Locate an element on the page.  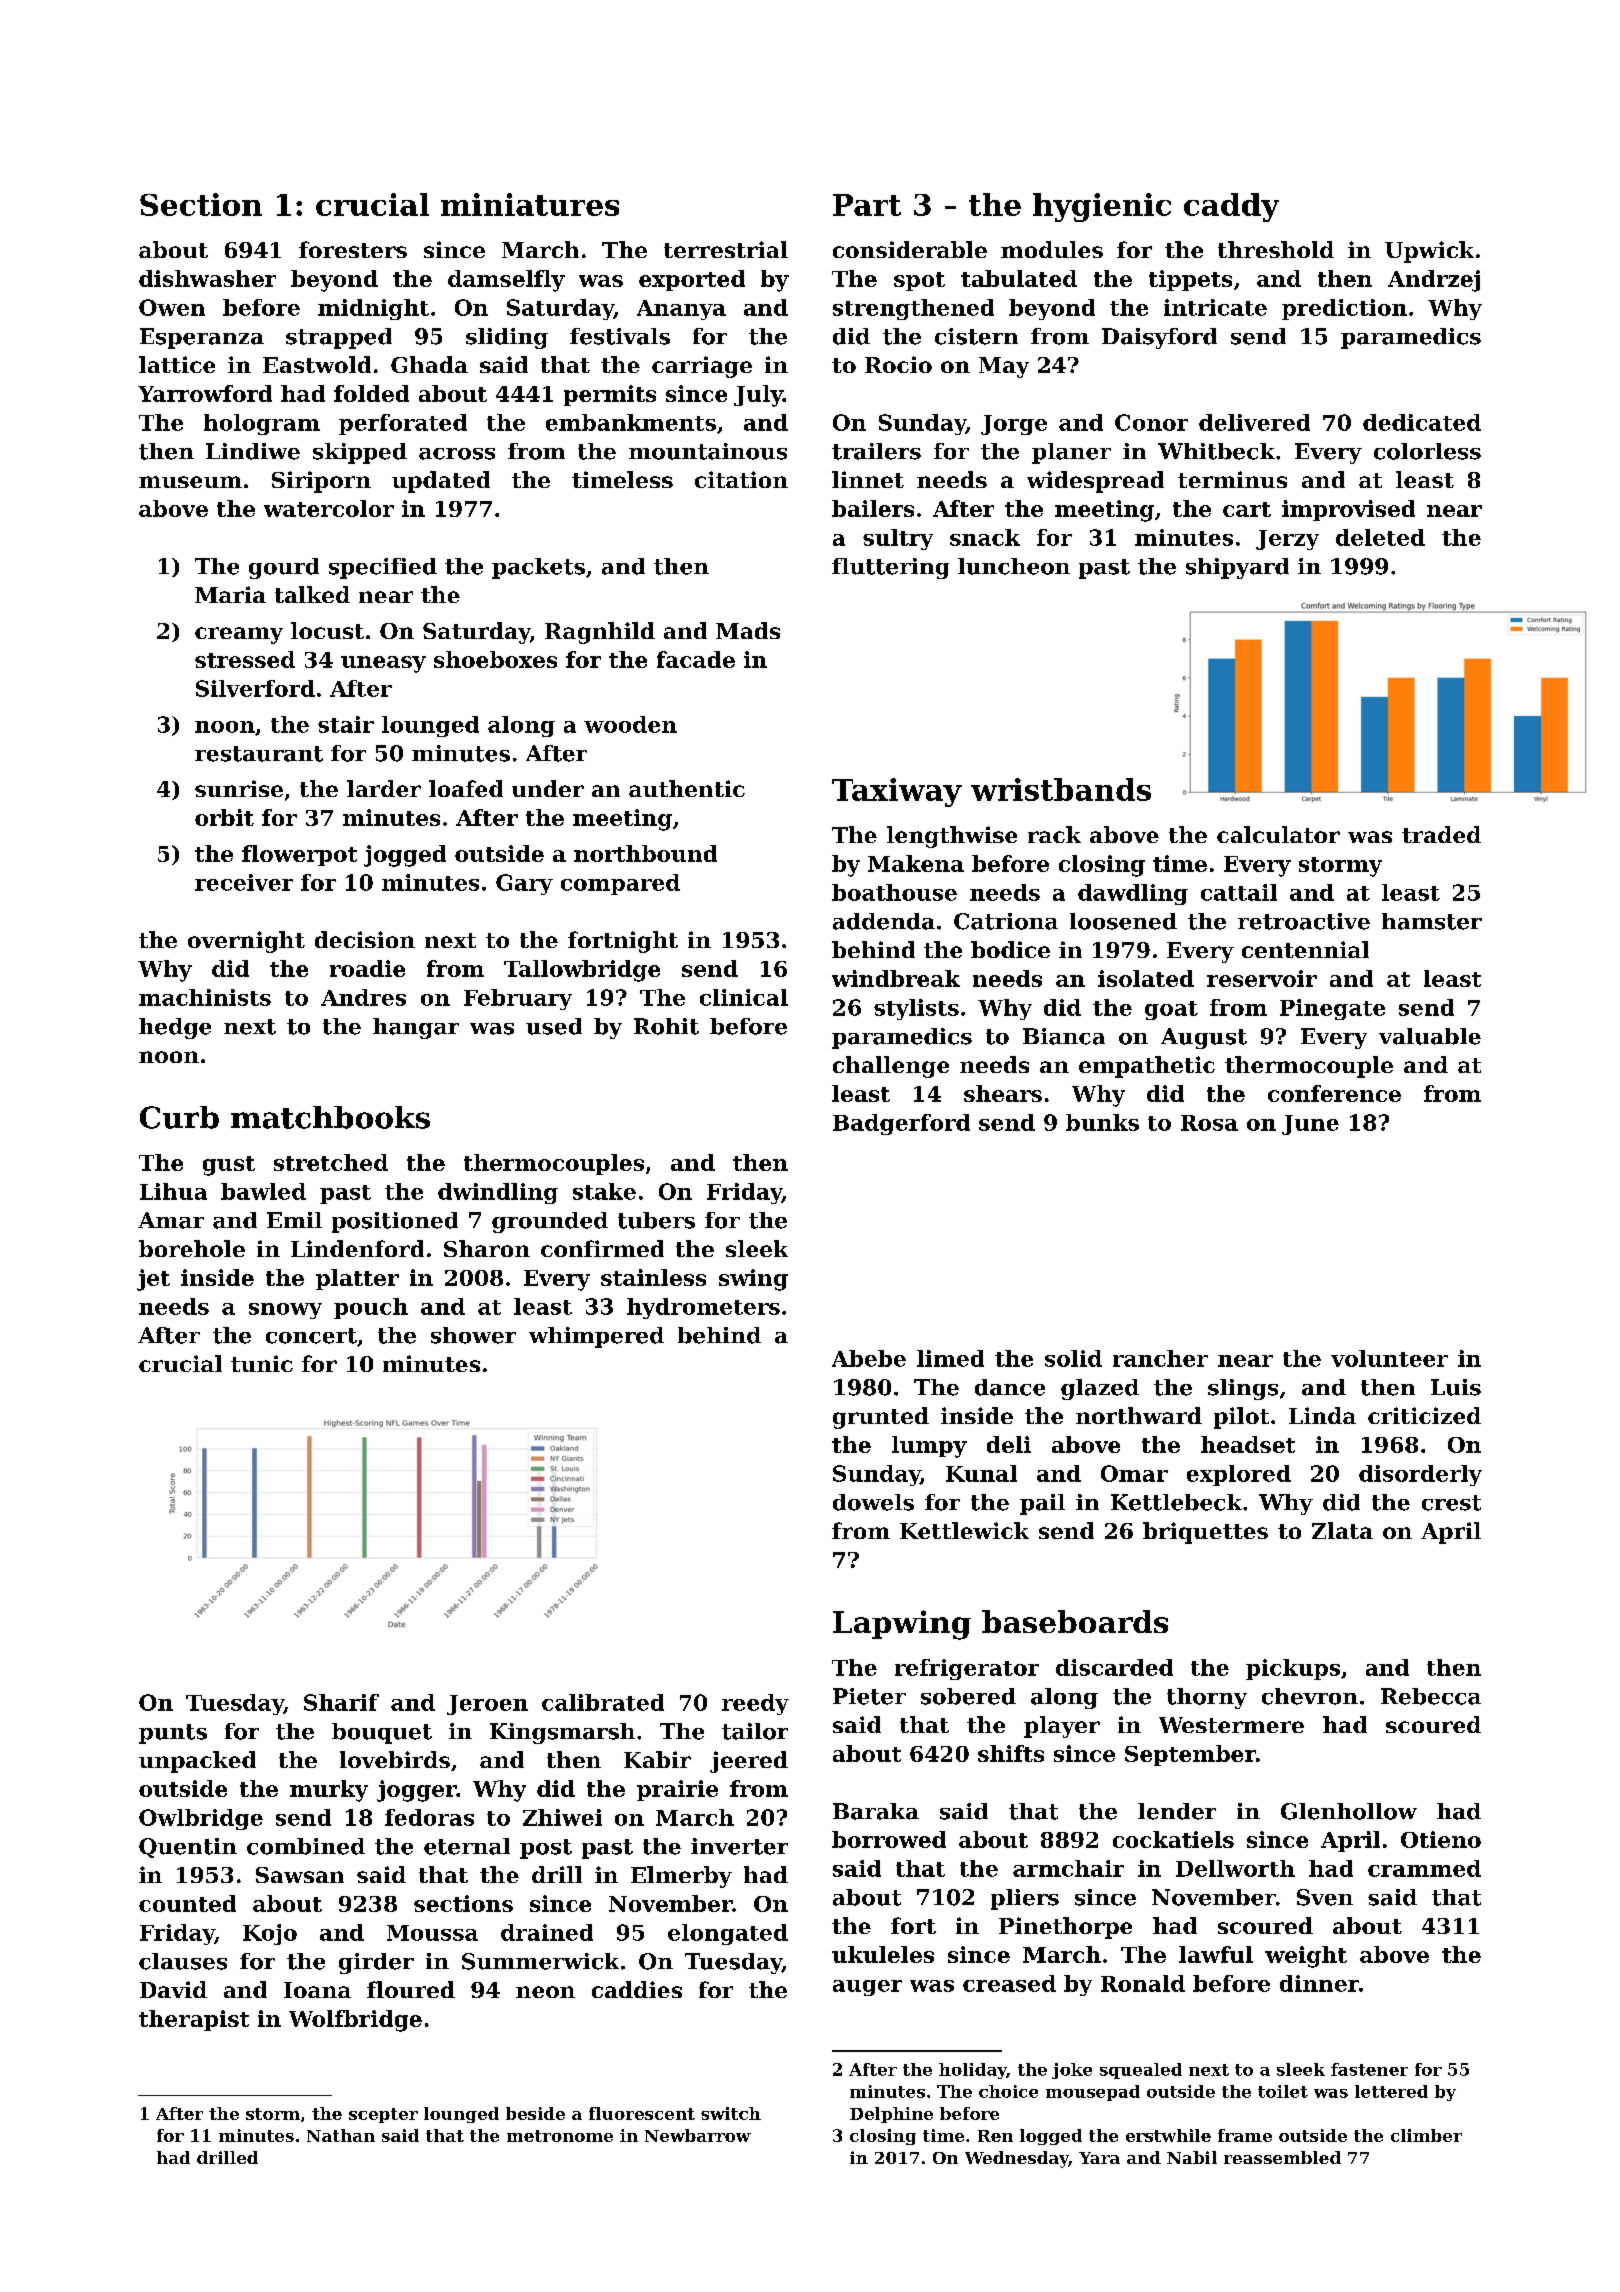
machinists is located at coordinates (205, 997).
